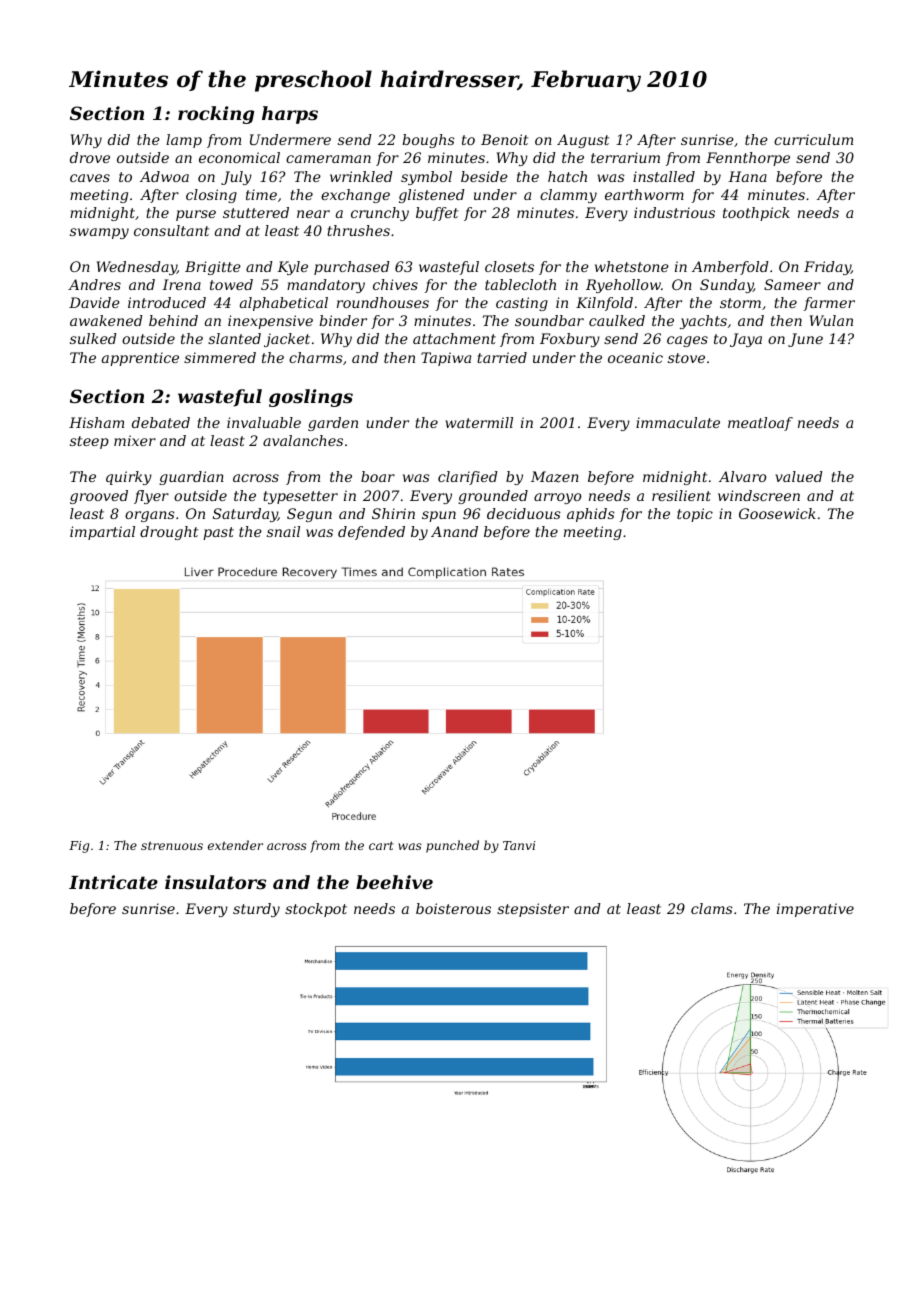  What do you see at coordinates (328, 159) in the screenshot?
I see `cameraman` at bounding box center [328, 159].
